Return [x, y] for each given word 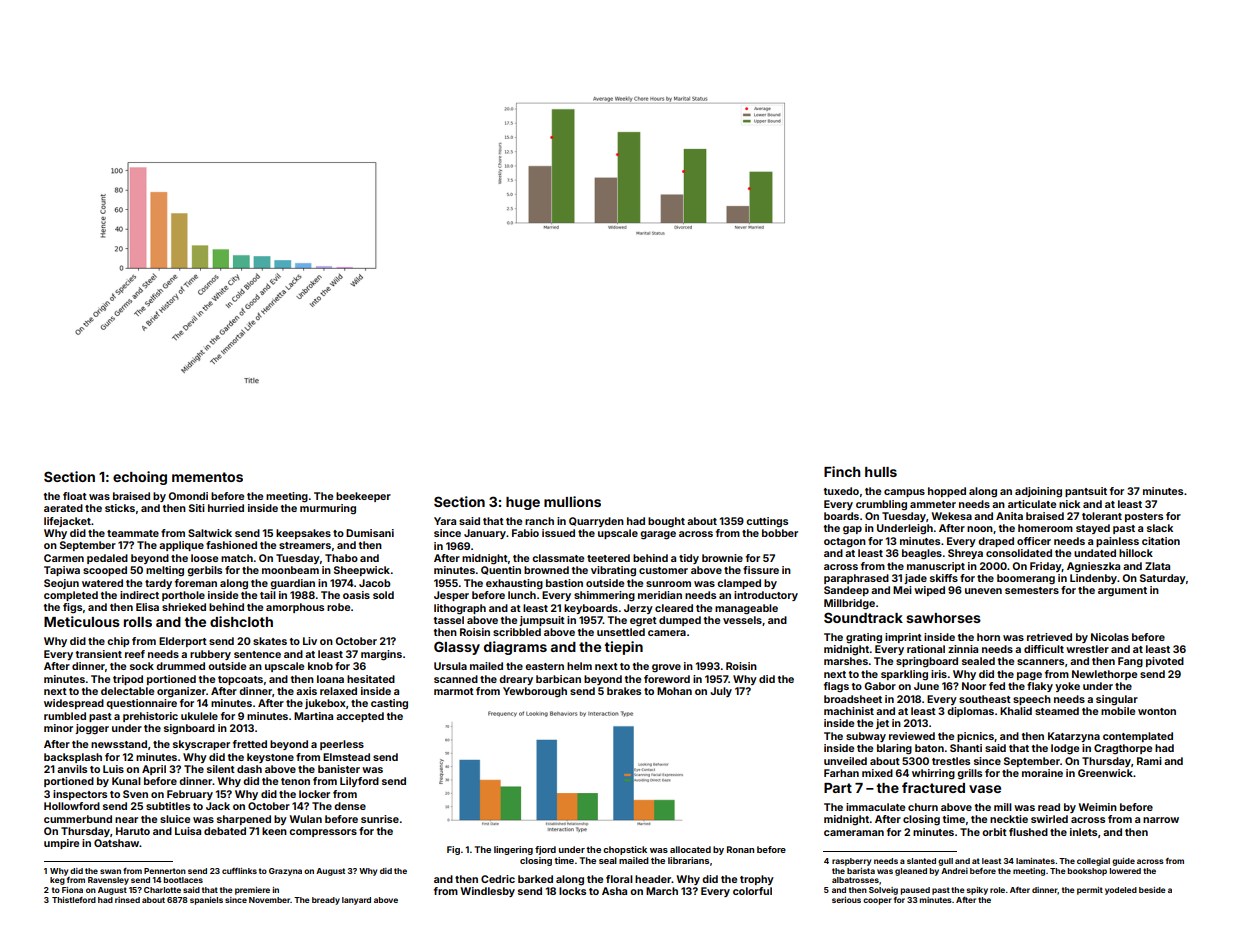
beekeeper [363, 497]
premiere [252, 891]
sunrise [380, 819]
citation [1161, 541]
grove [666, 668]
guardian [292, 584]
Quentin [501, 570]
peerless [342, 745]
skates [270, 641]
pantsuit [1086, 492]
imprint [903, 638]
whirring [933, 774]
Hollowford [72, 806]
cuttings [767, 522]
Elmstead [346, 757]
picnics [975, 737]
